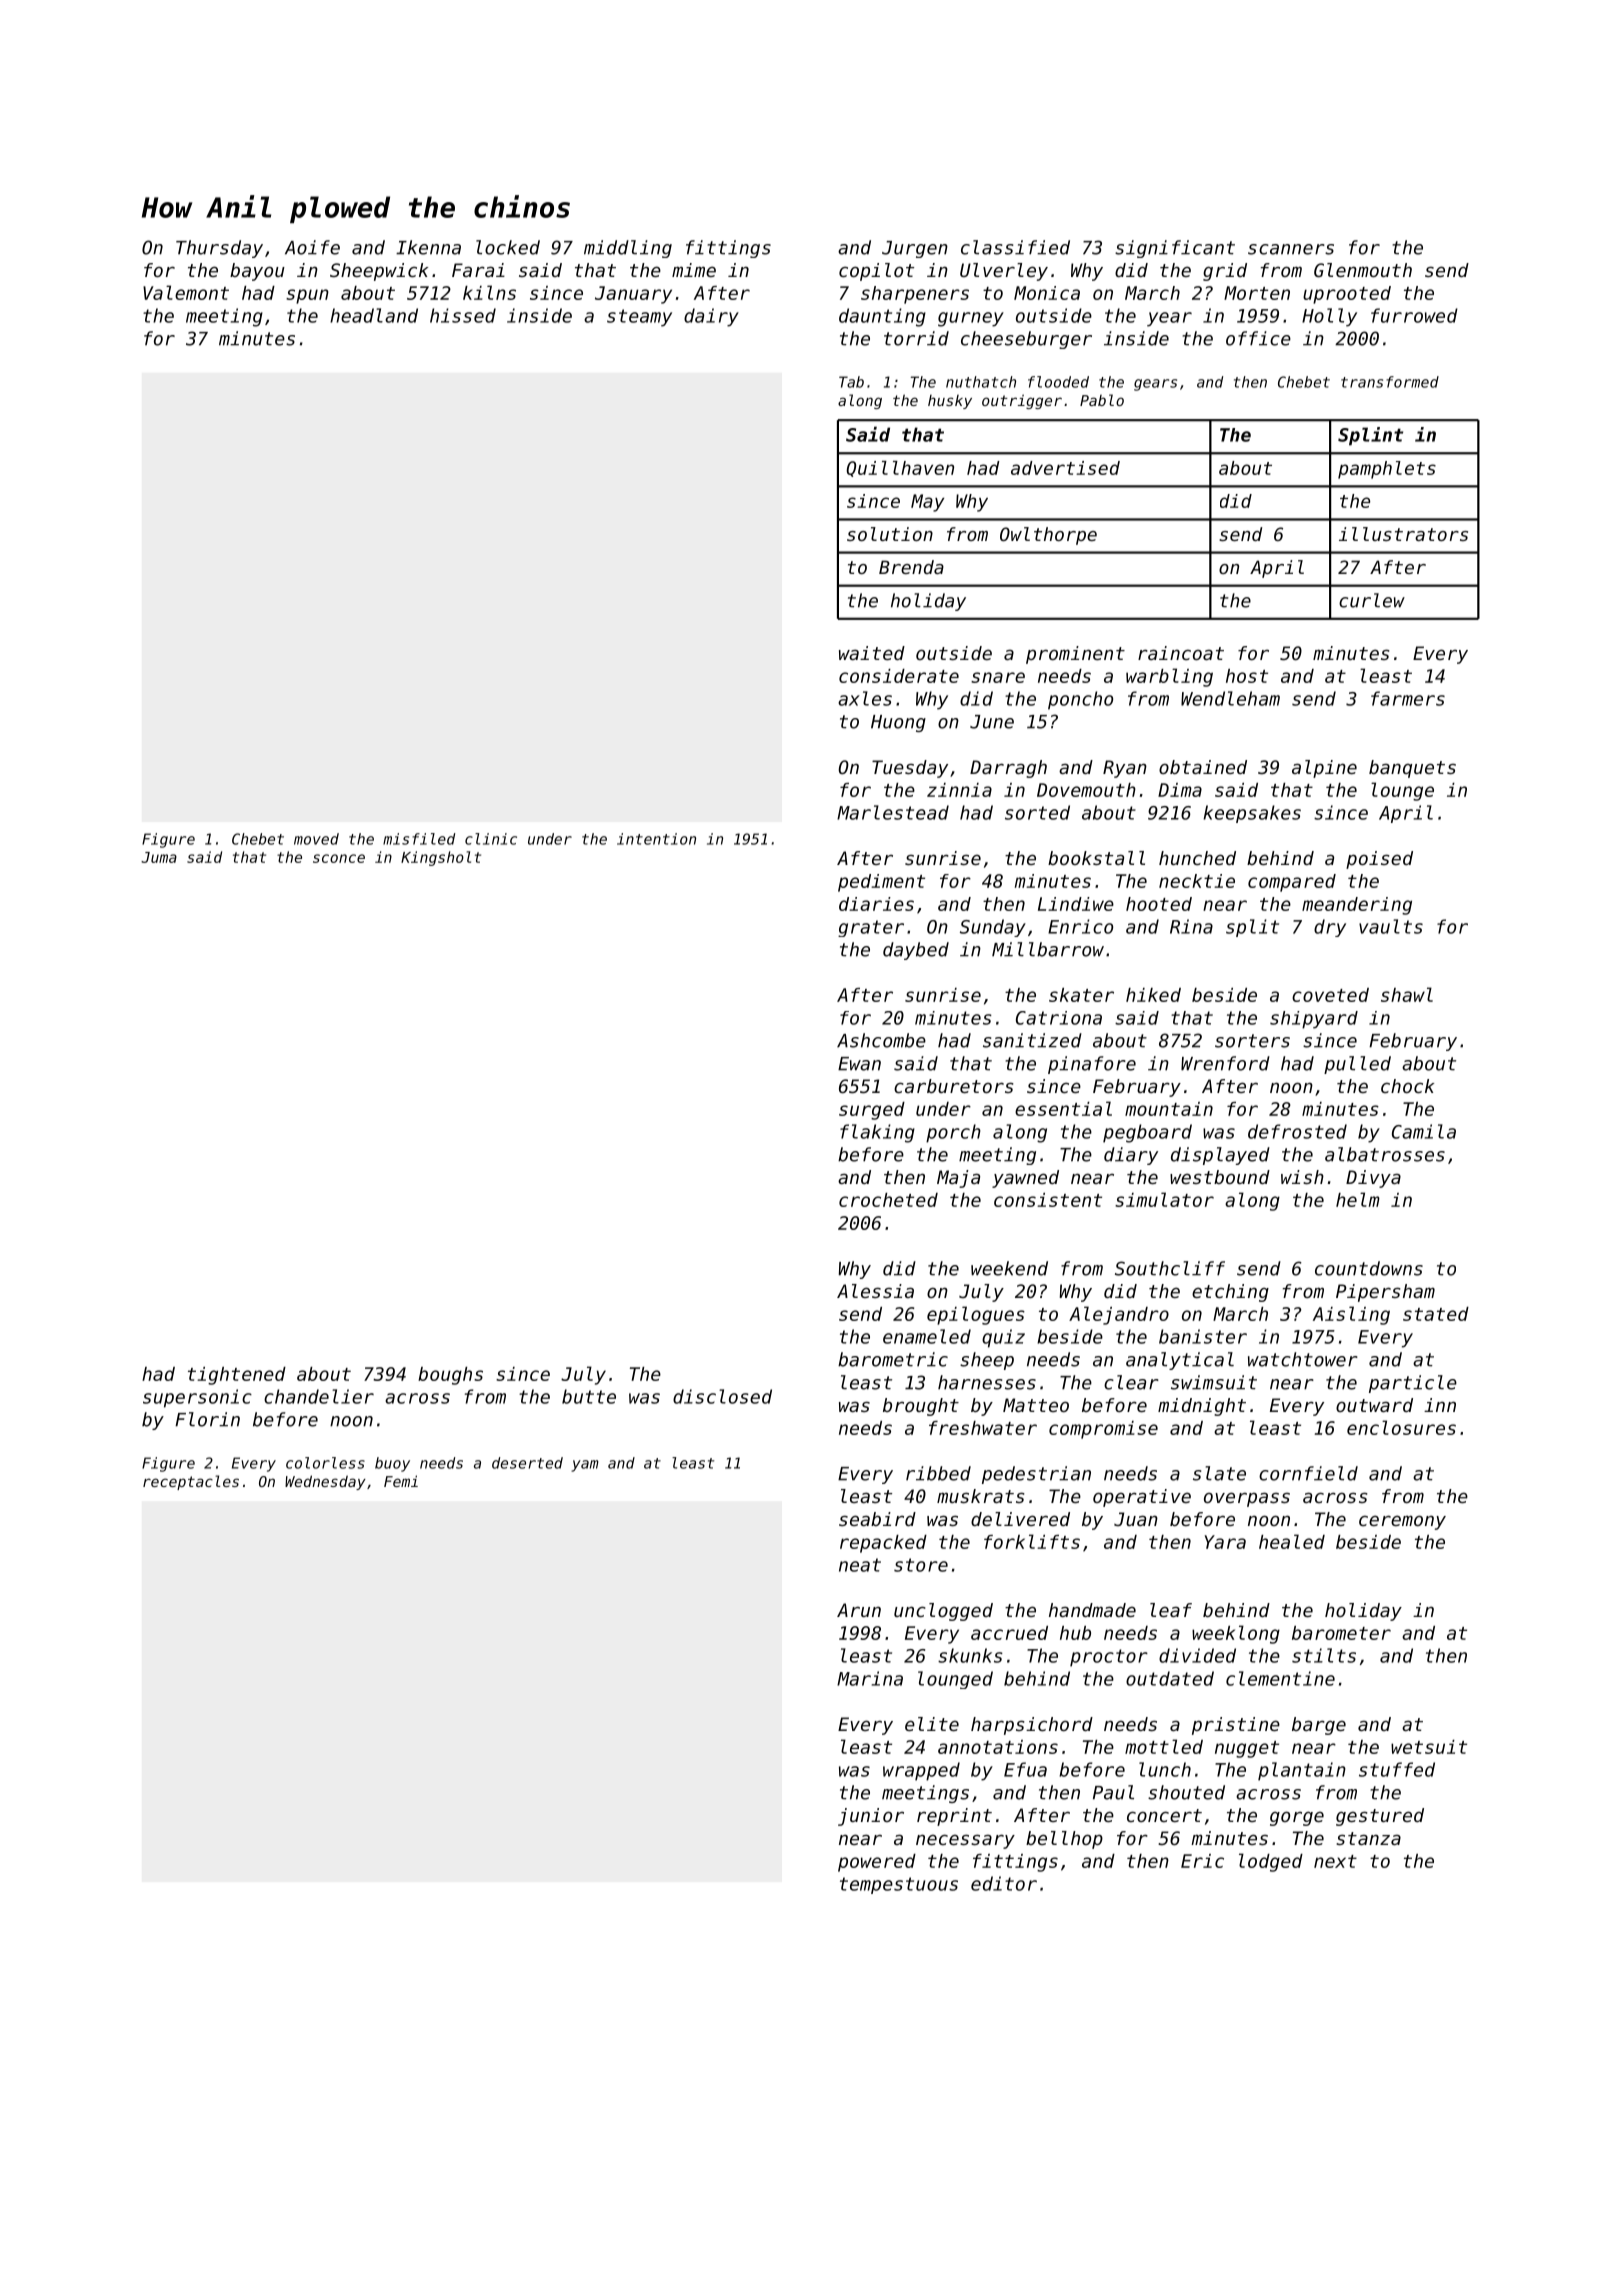 The width and height of the screenshot is (1620, 2292). What do you see at coordinates (656, 839) in the screenshot?
I see `intention` at bounding box center [656, 839].
